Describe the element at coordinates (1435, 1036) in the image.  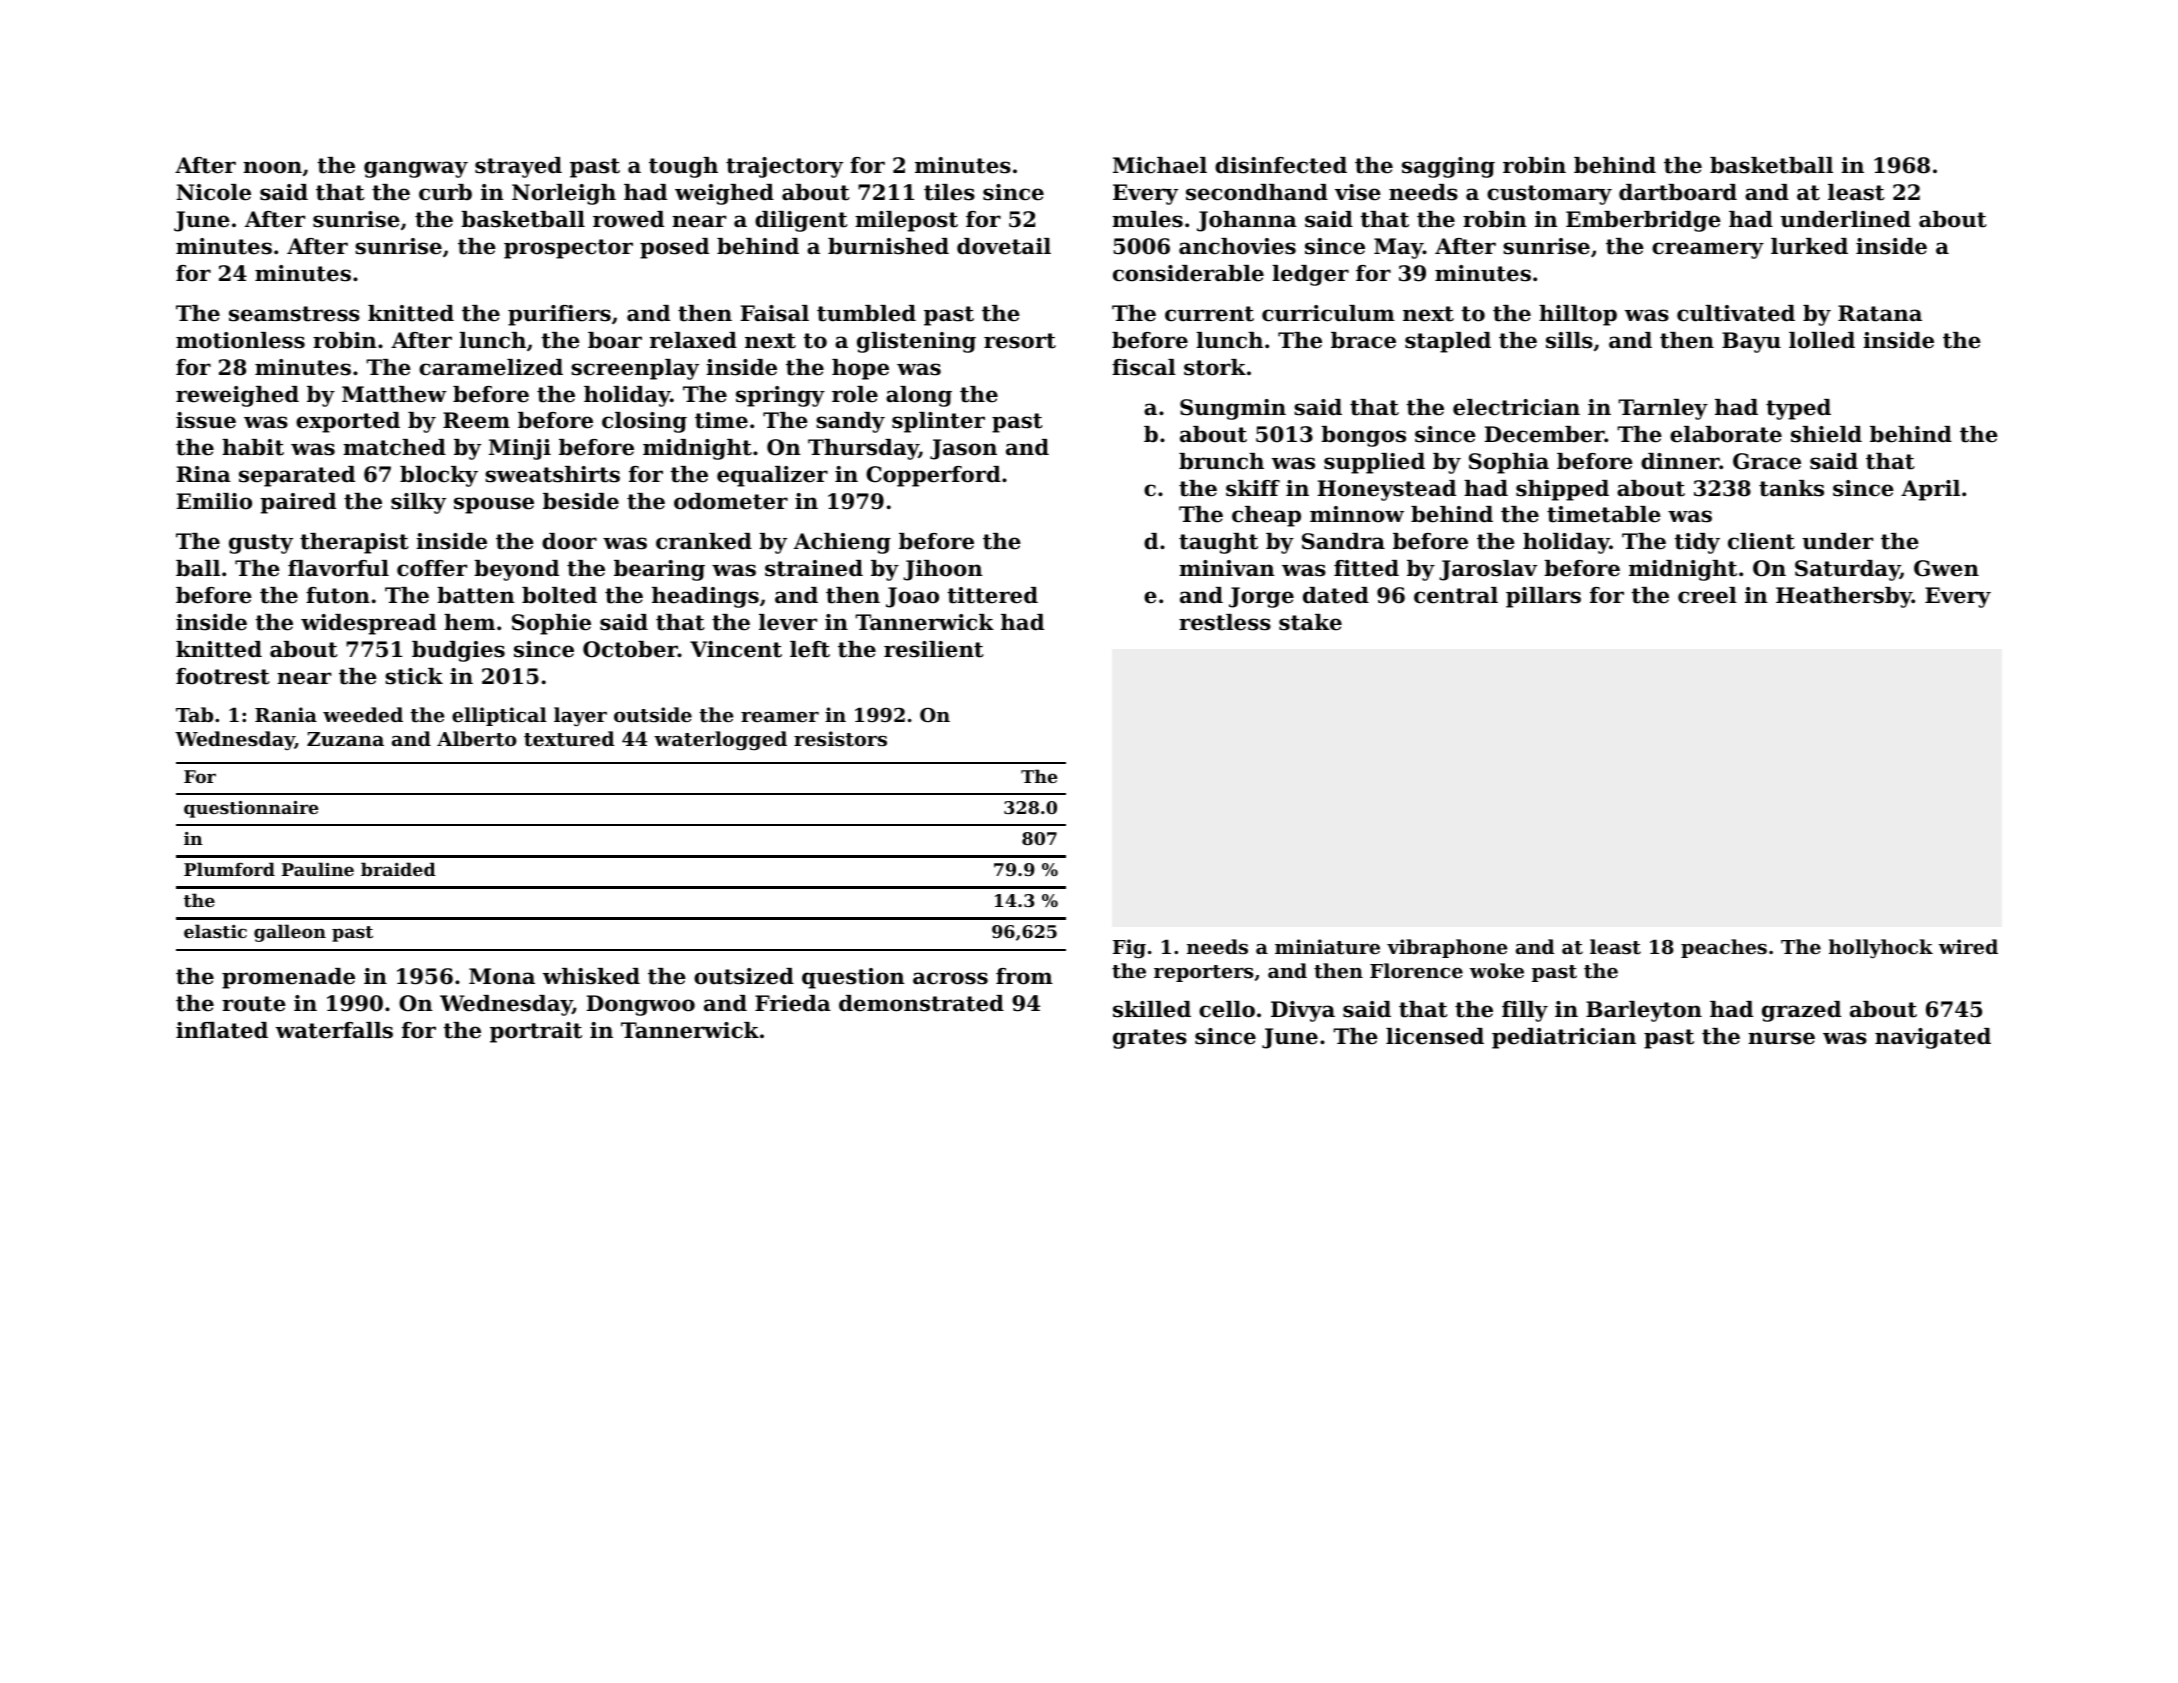
I see `licensed` at that location.
